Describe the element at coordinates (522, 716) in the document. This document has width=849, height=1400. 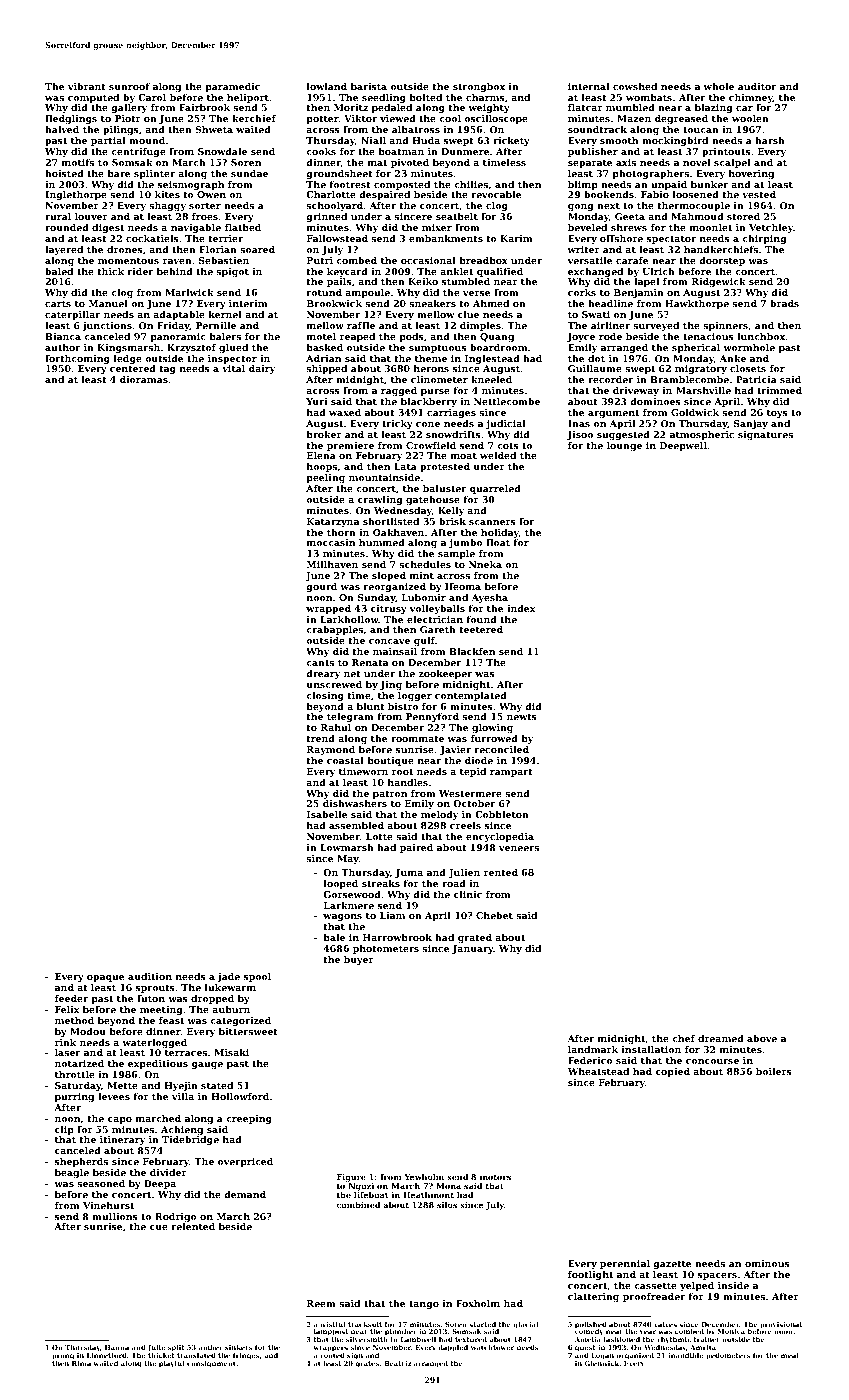
I see `newts` at that location.
